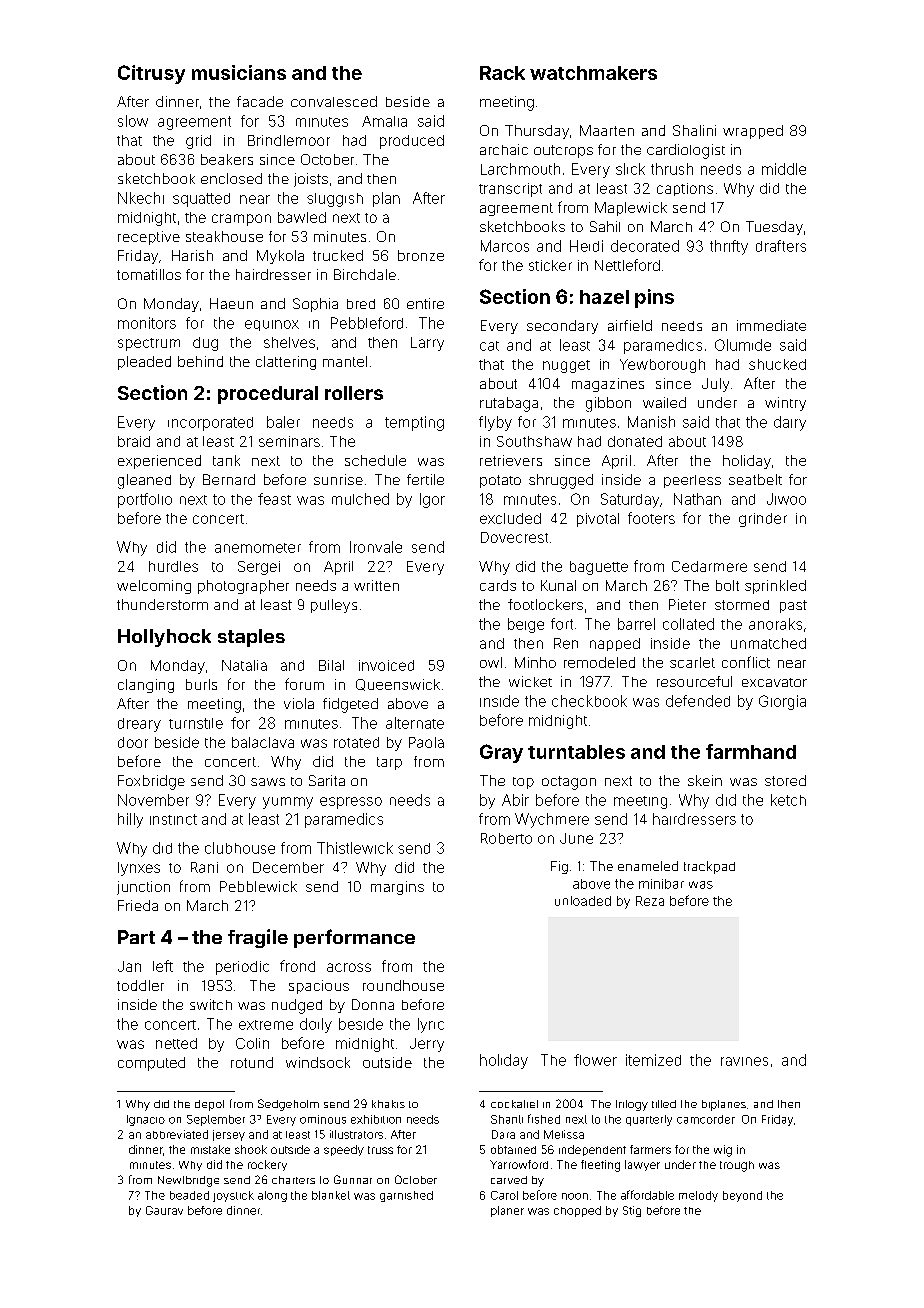  I want to click on thrifty, so click(729, 247).
